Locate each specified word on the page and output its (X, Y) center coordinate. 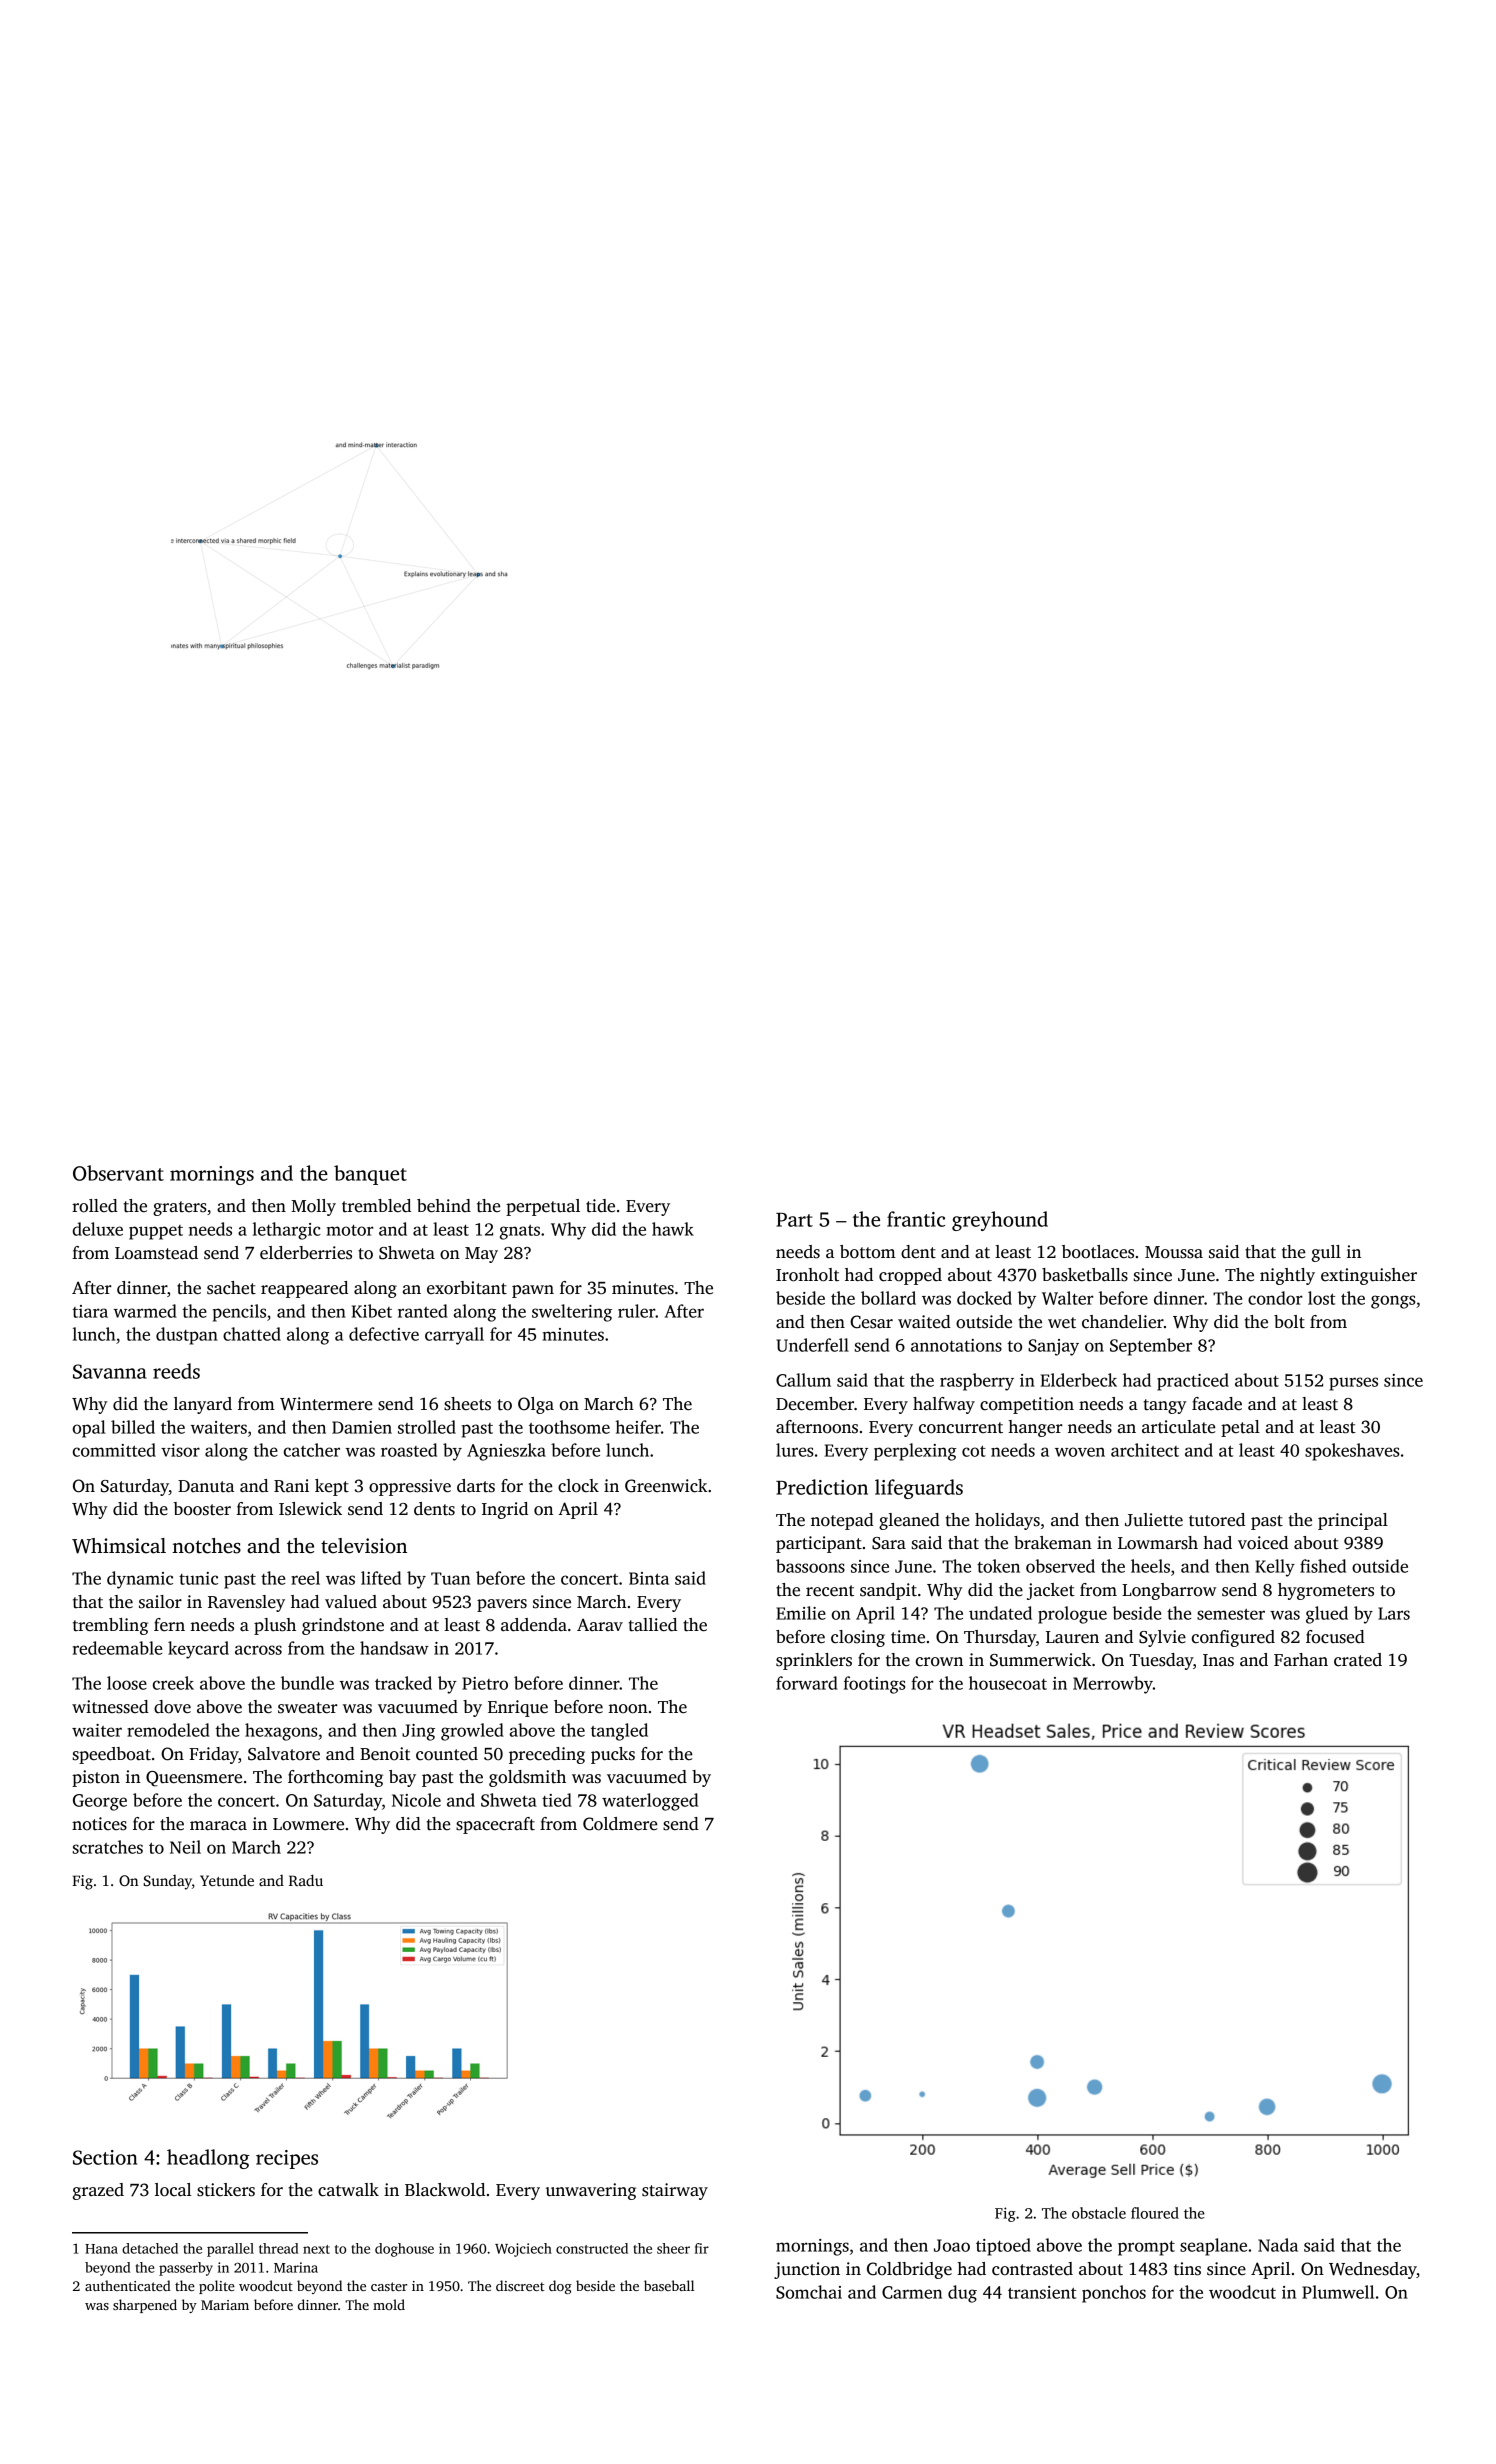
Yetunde (227, 1880)
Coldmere (620, 1824)
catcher (312, 1450)
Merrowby (1113, 1685)
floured (1155, 2213)
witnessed (110, 1707)
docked (984, 1298)
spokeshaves (1352, 1452)
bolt (1289, 1322)
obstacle (1099, 2213)
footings (874, 1685)
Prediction (822, 1487)
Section (105, 2157)
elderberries (306, 1253)
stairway (675, 2191)
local (173, 2190)
